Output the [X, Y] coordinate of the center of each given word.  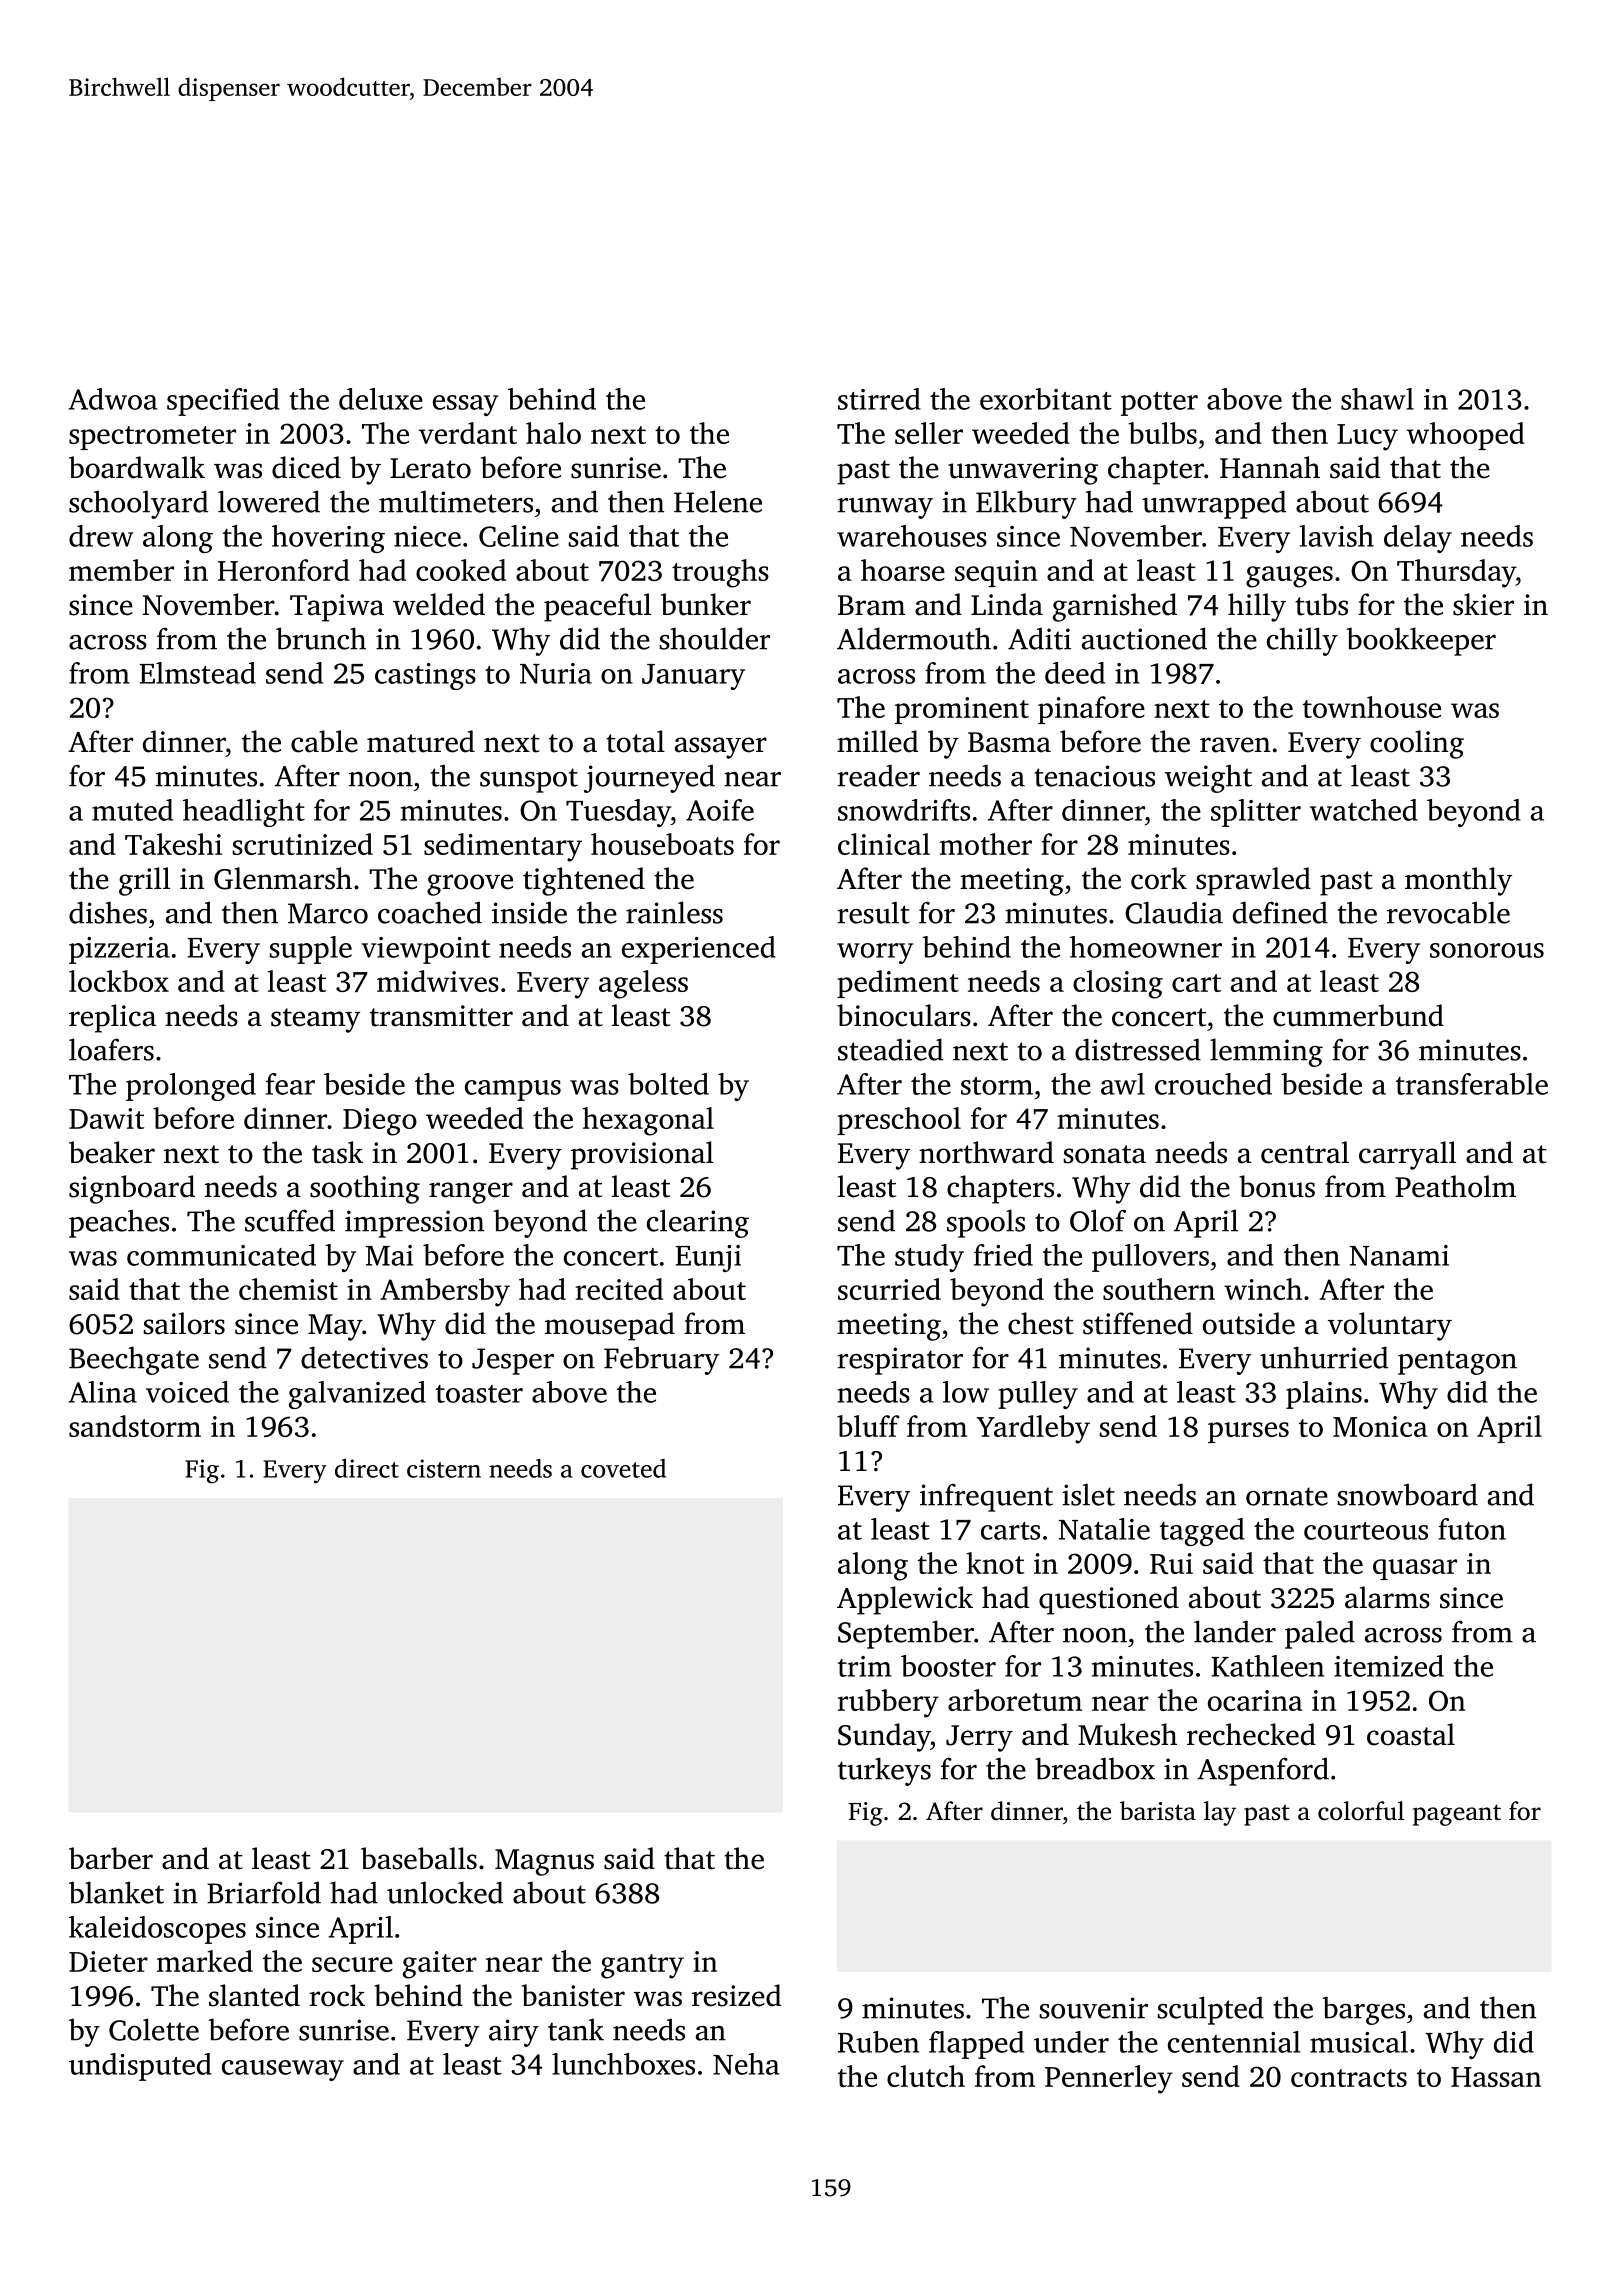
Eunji [708, 1258]
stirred [879, 399]
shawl [1377, 399]
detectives [364, 1357]
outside [1249, 1323]
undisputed [140, 2067]
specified [223, 402]
